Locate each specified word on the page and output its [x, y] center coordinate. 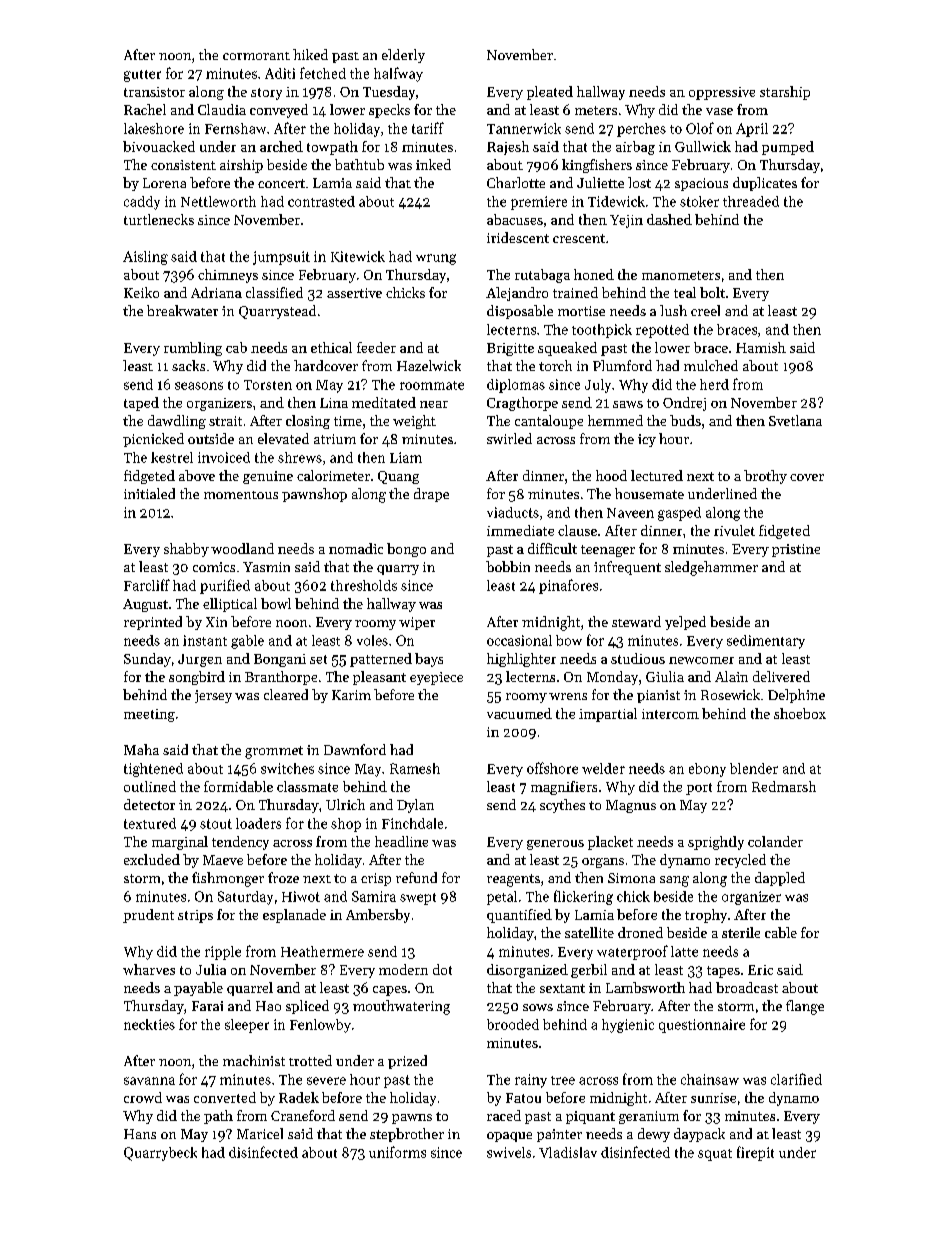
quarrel [250, 989]
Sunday [147, 660]
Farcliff [147, 585]
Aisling [145, 258]
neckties [149, 1024]
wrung [436, 259]
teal [685, 292]
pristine [796, 550]
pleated [550, 93]
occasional [519, 640]
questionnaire [702, 1026]
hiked [310, 54]
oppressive [722, 93]
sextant [562, 988]
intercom [670, 714]
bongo [406, 550]
